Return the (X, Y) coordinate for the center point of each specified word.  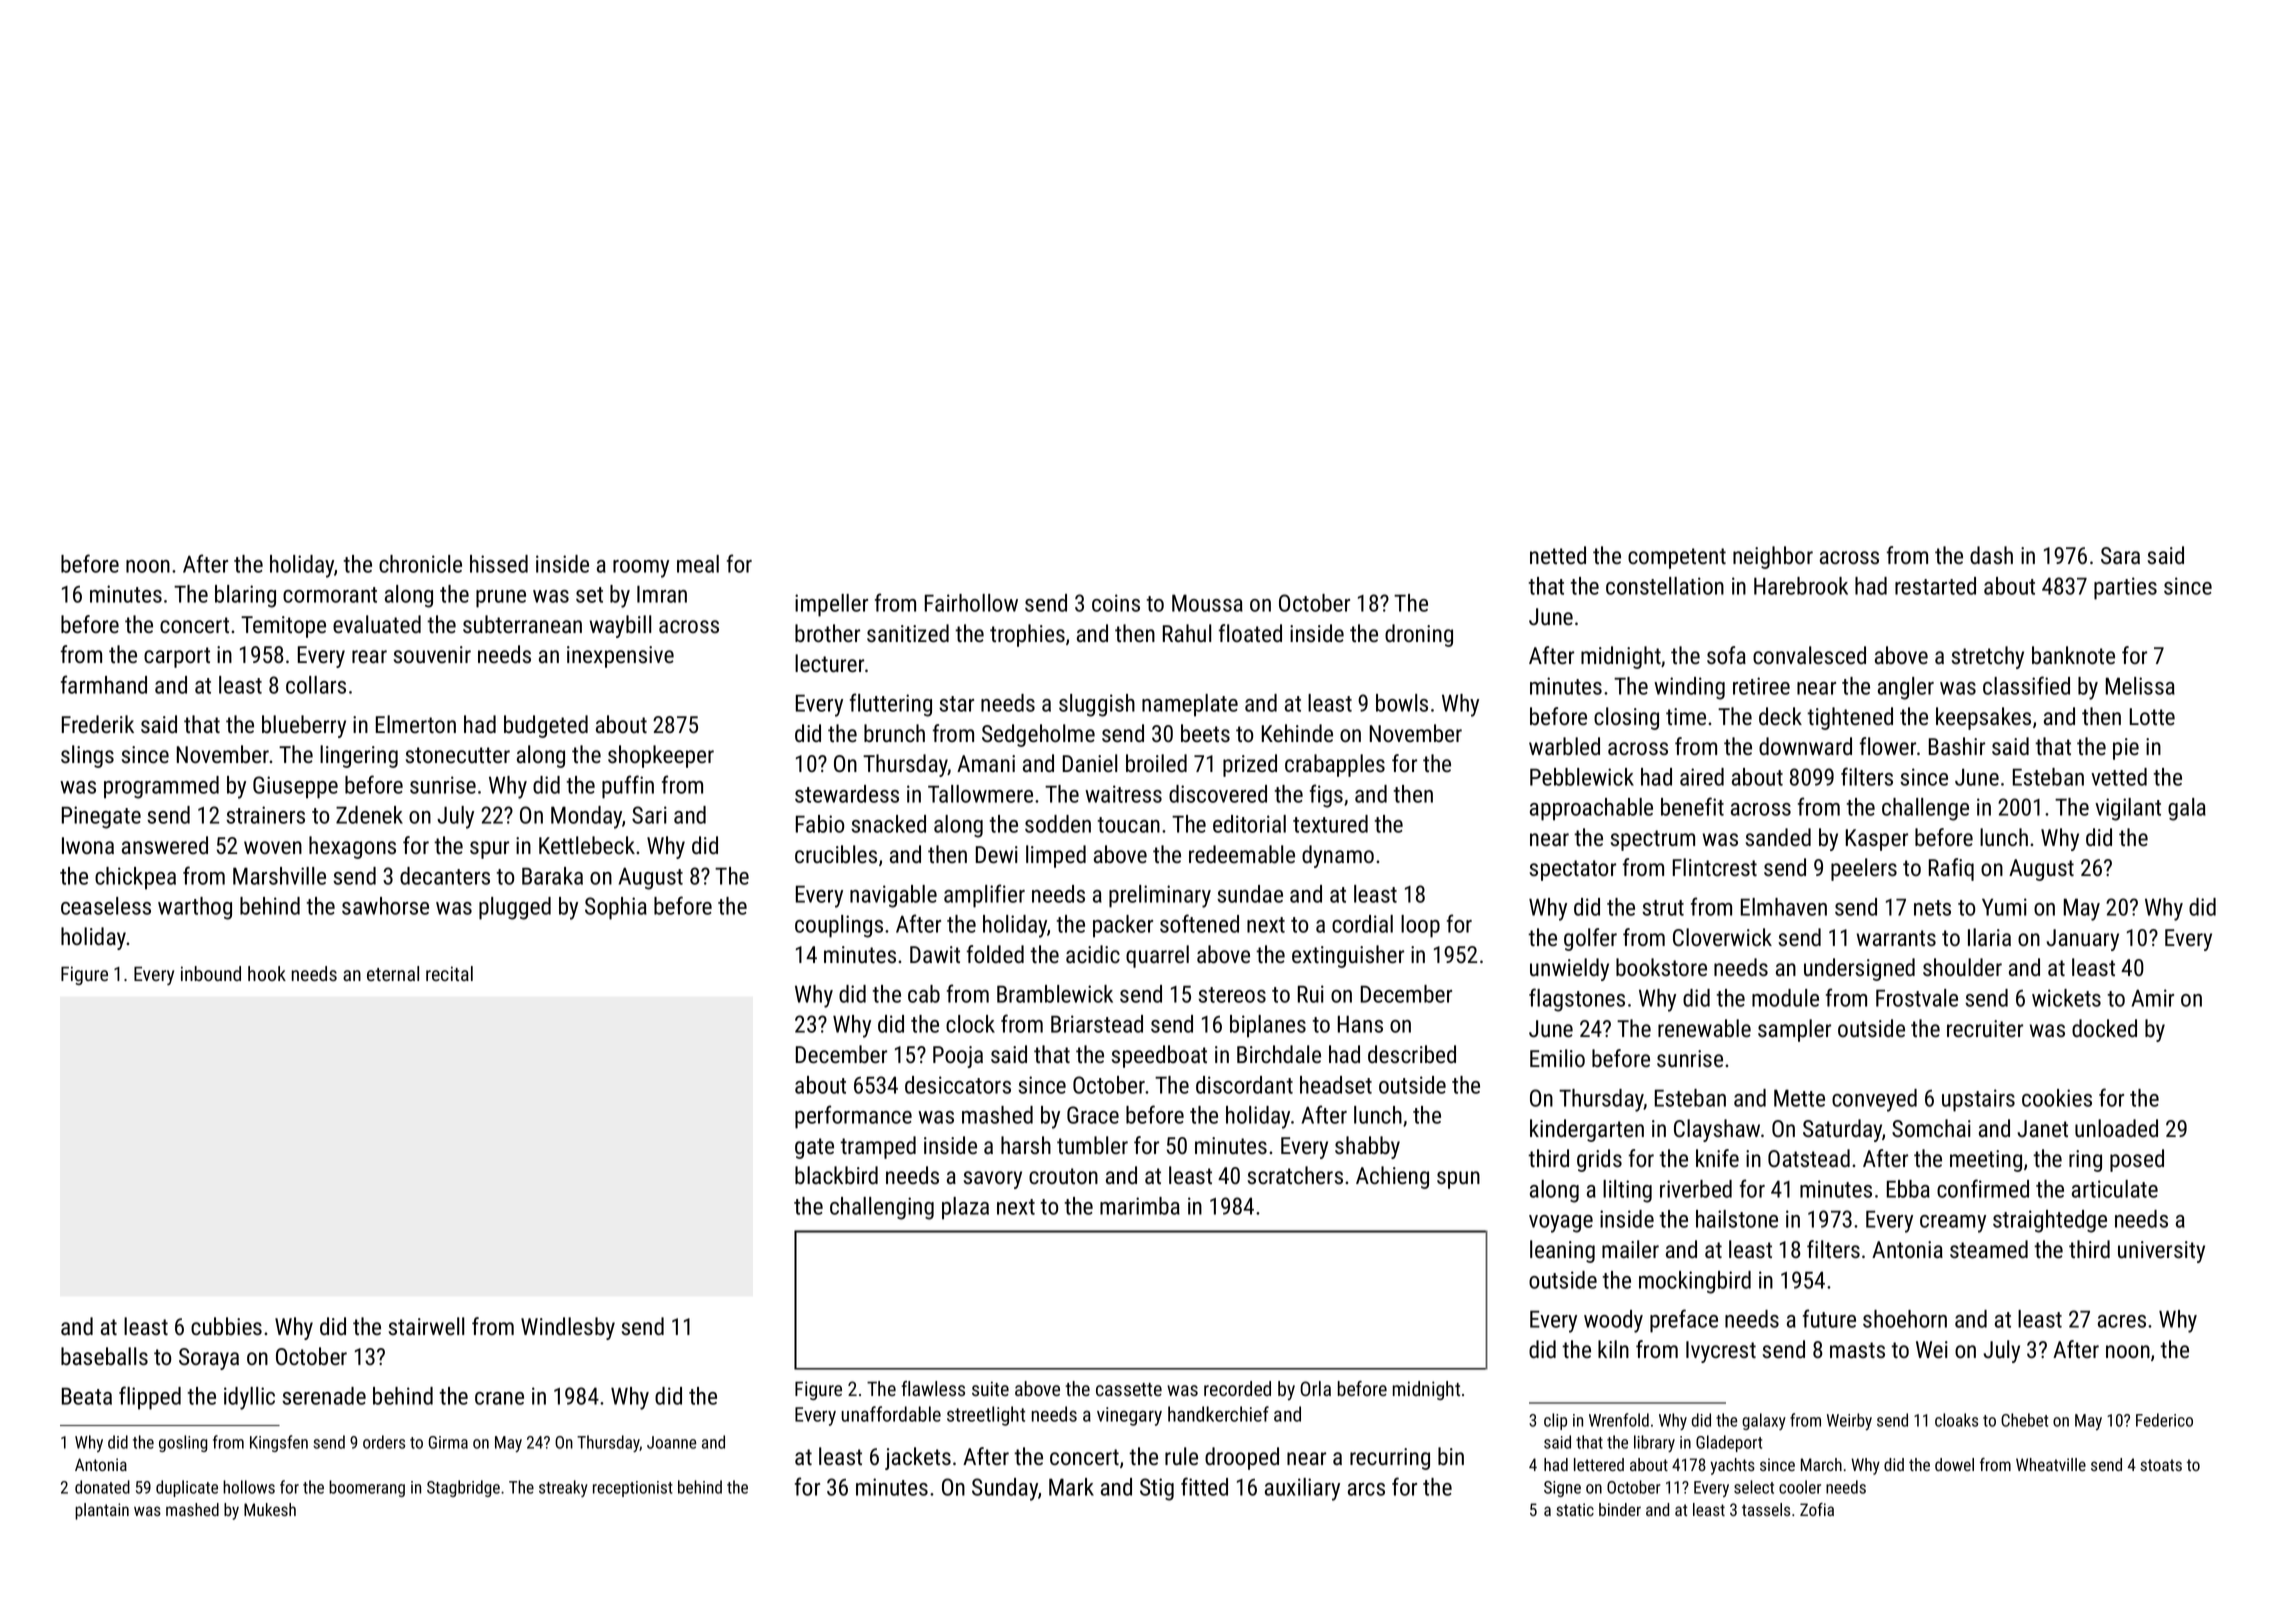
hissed (499, 564)
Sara (2120, 555)
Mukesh (270, 1509)
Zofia (1817, 1509)
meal (698, 564)
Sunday (1005, 1489)
